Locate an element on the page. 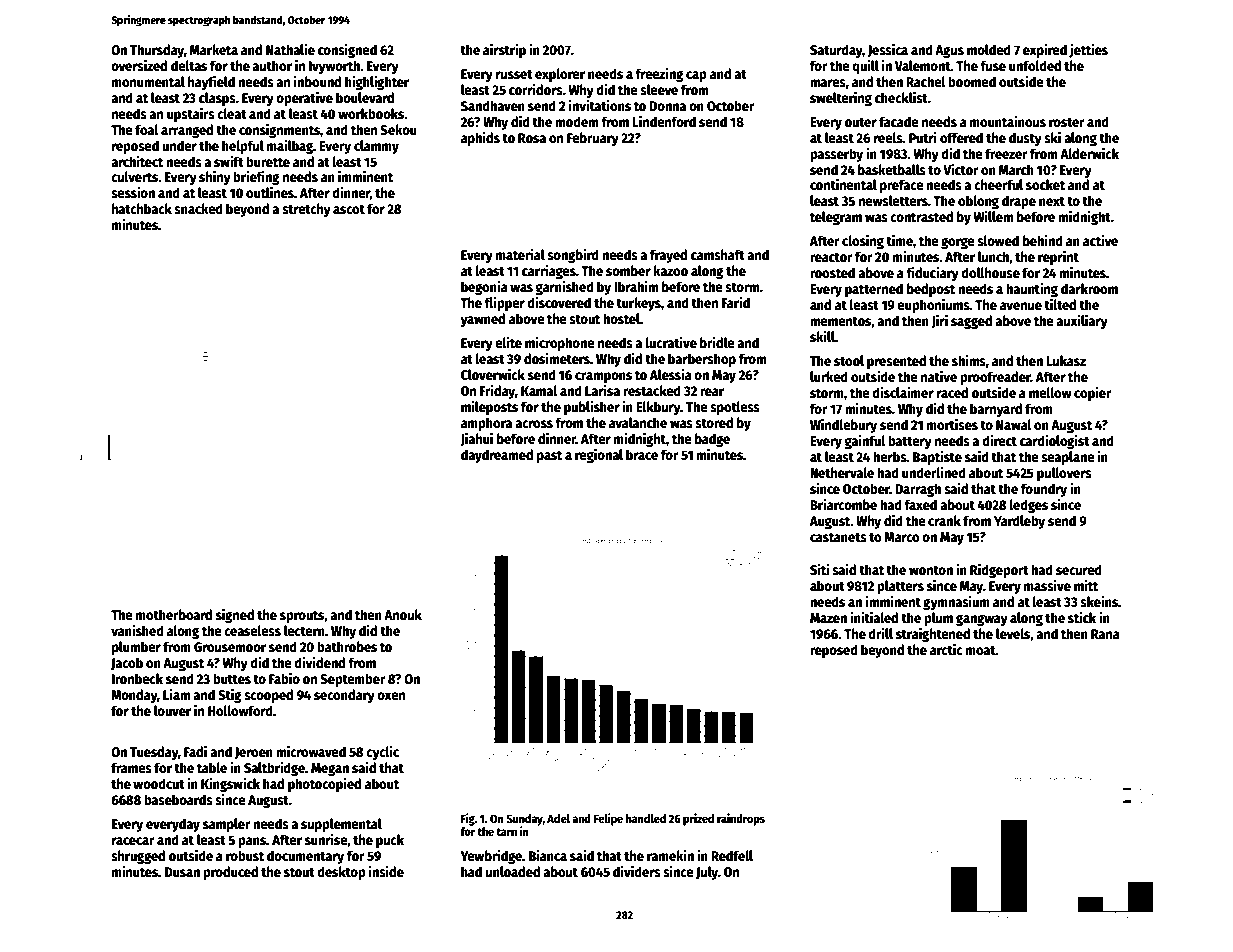  Jiahui is located at coordinates (476, 439).
